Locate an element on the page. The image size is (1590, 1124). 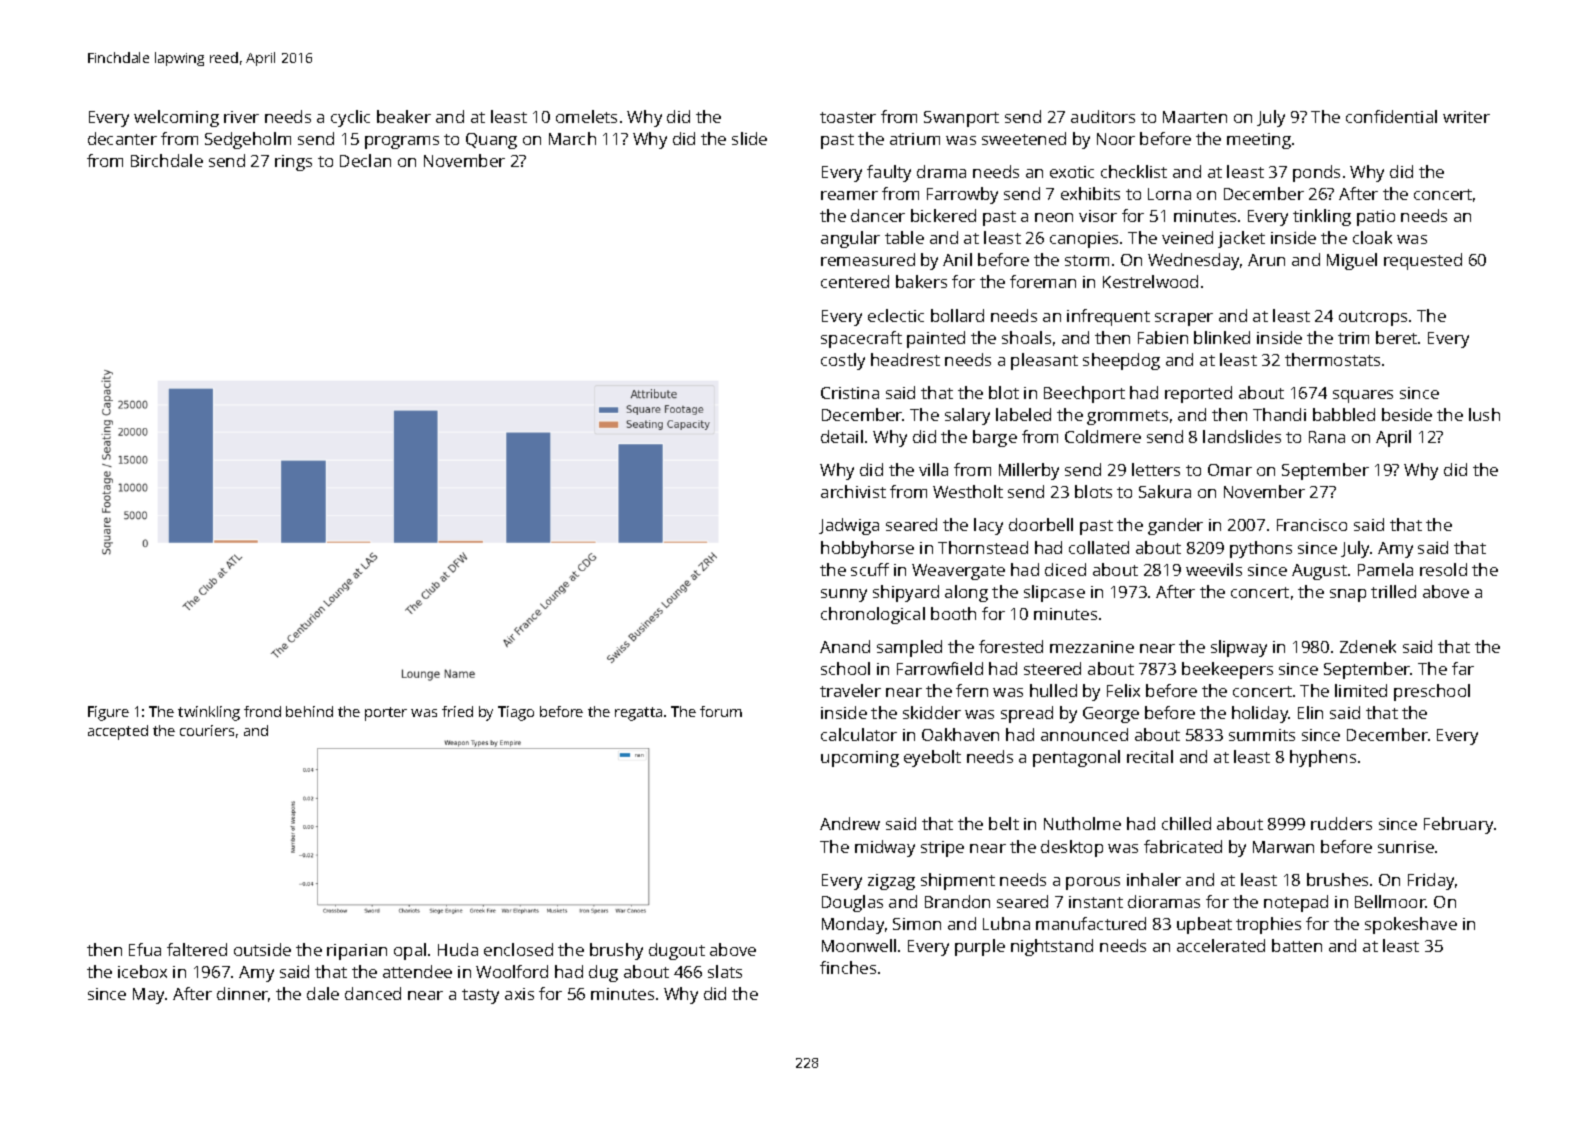
spread is located at coordinates (1027, 714).
